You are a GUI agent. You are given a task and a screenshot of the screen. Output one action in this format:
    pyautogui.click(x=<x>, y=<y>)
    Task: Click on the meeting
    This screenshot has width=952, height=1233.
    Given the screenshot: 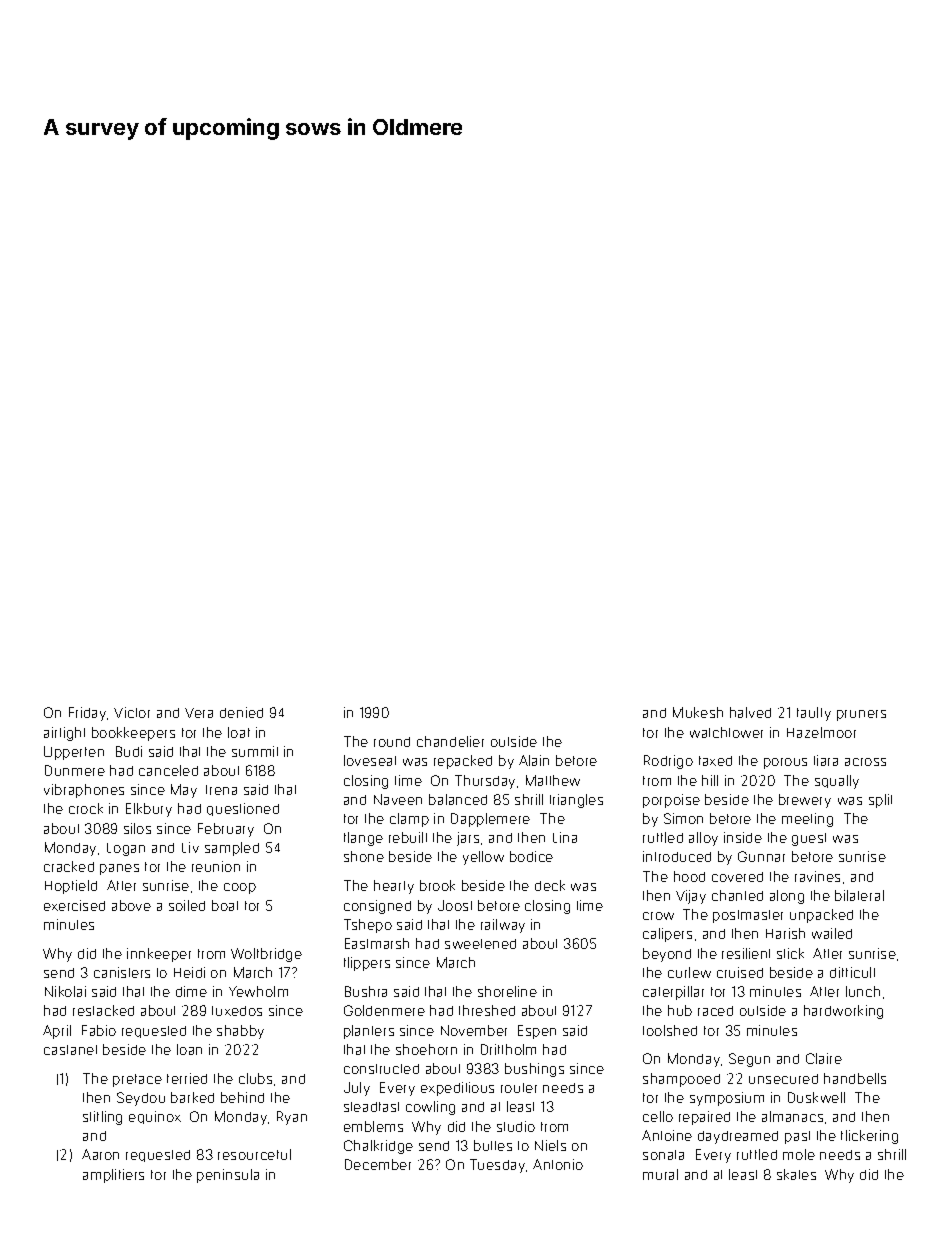 What is the action you would take?
    pyautogui.click(x=807, y=820)
